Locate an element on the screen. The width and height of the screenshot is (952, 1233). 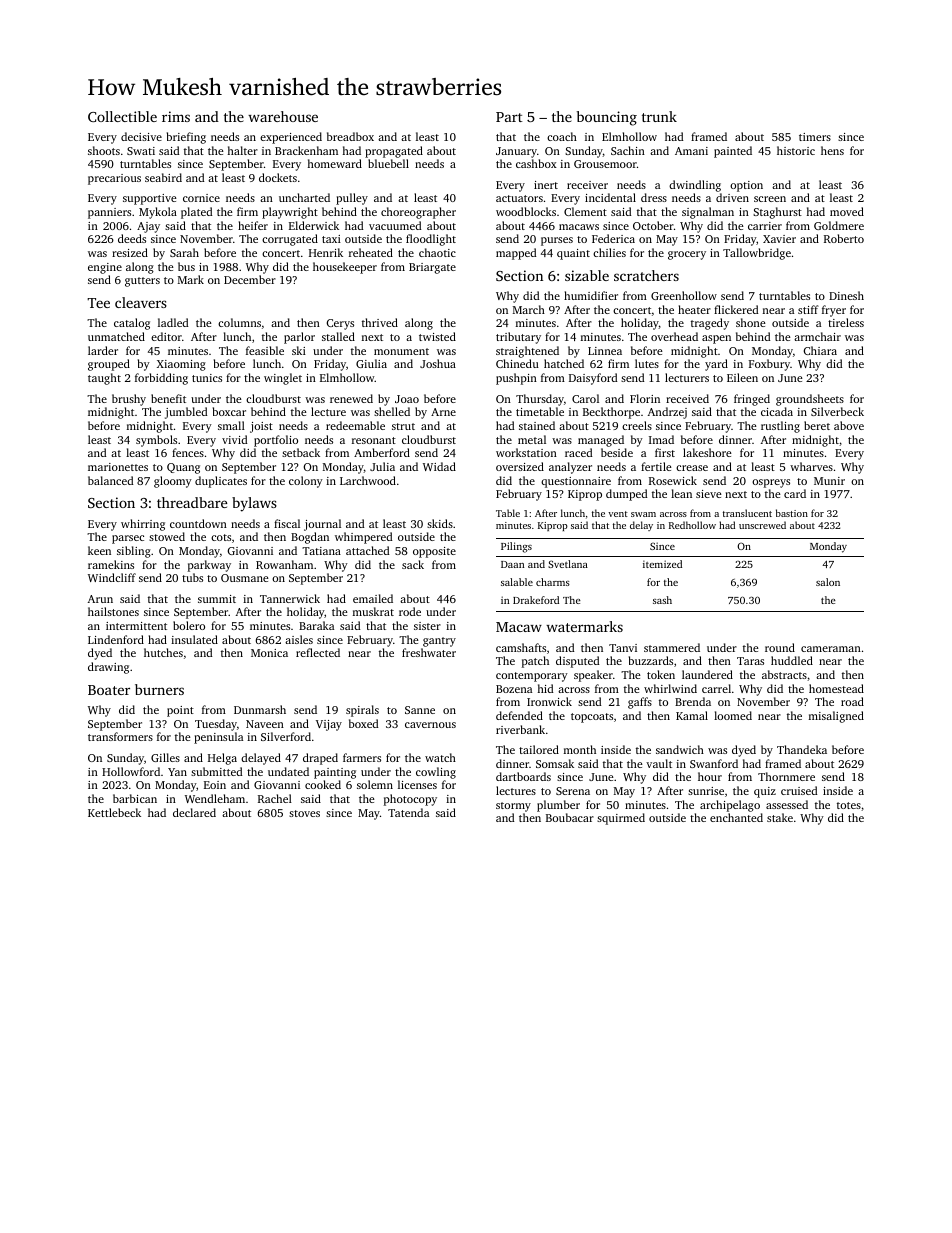
seabird is located at coordinates (163, 177).
